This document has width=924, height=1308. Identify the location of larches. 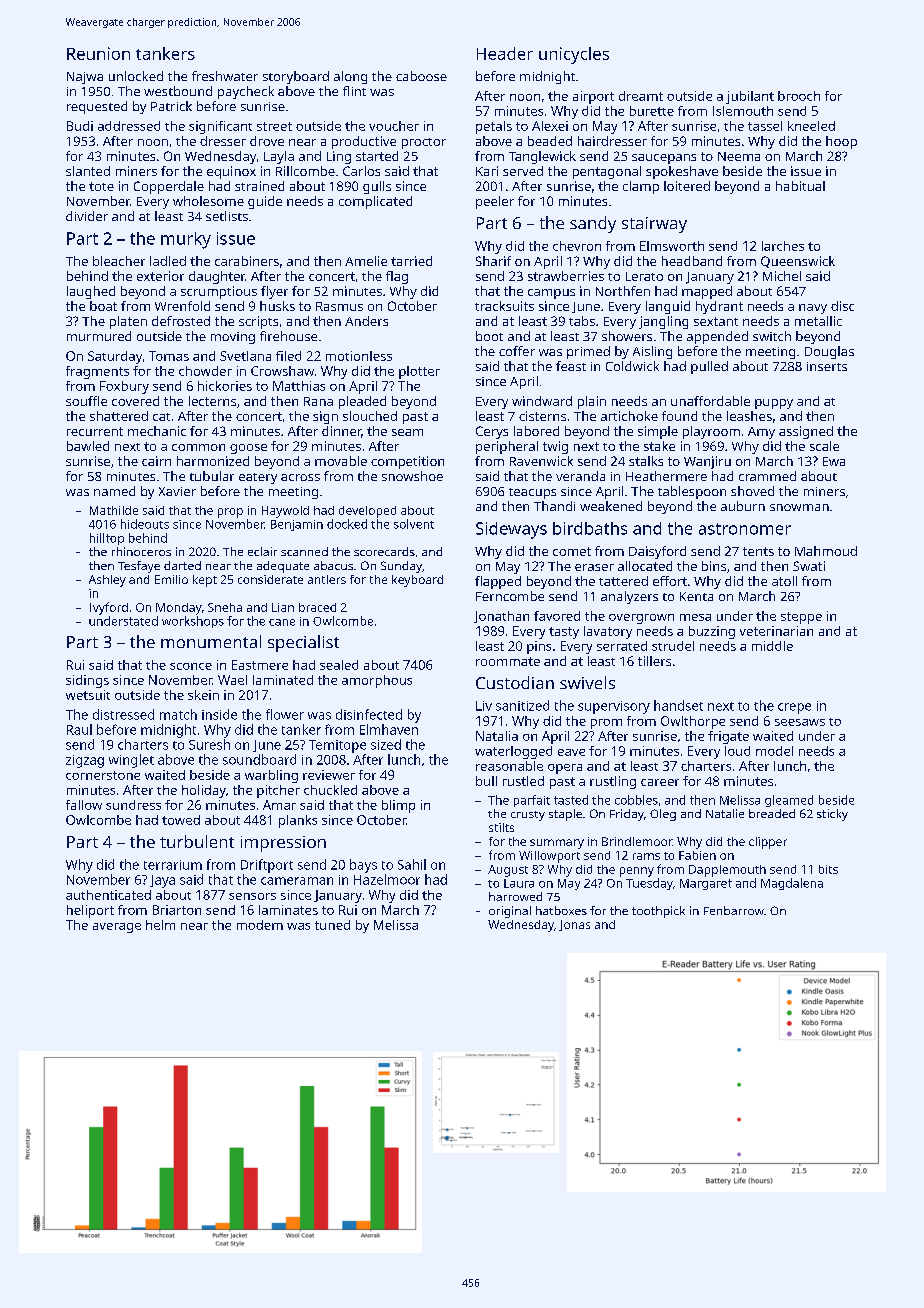
(783, 246).
